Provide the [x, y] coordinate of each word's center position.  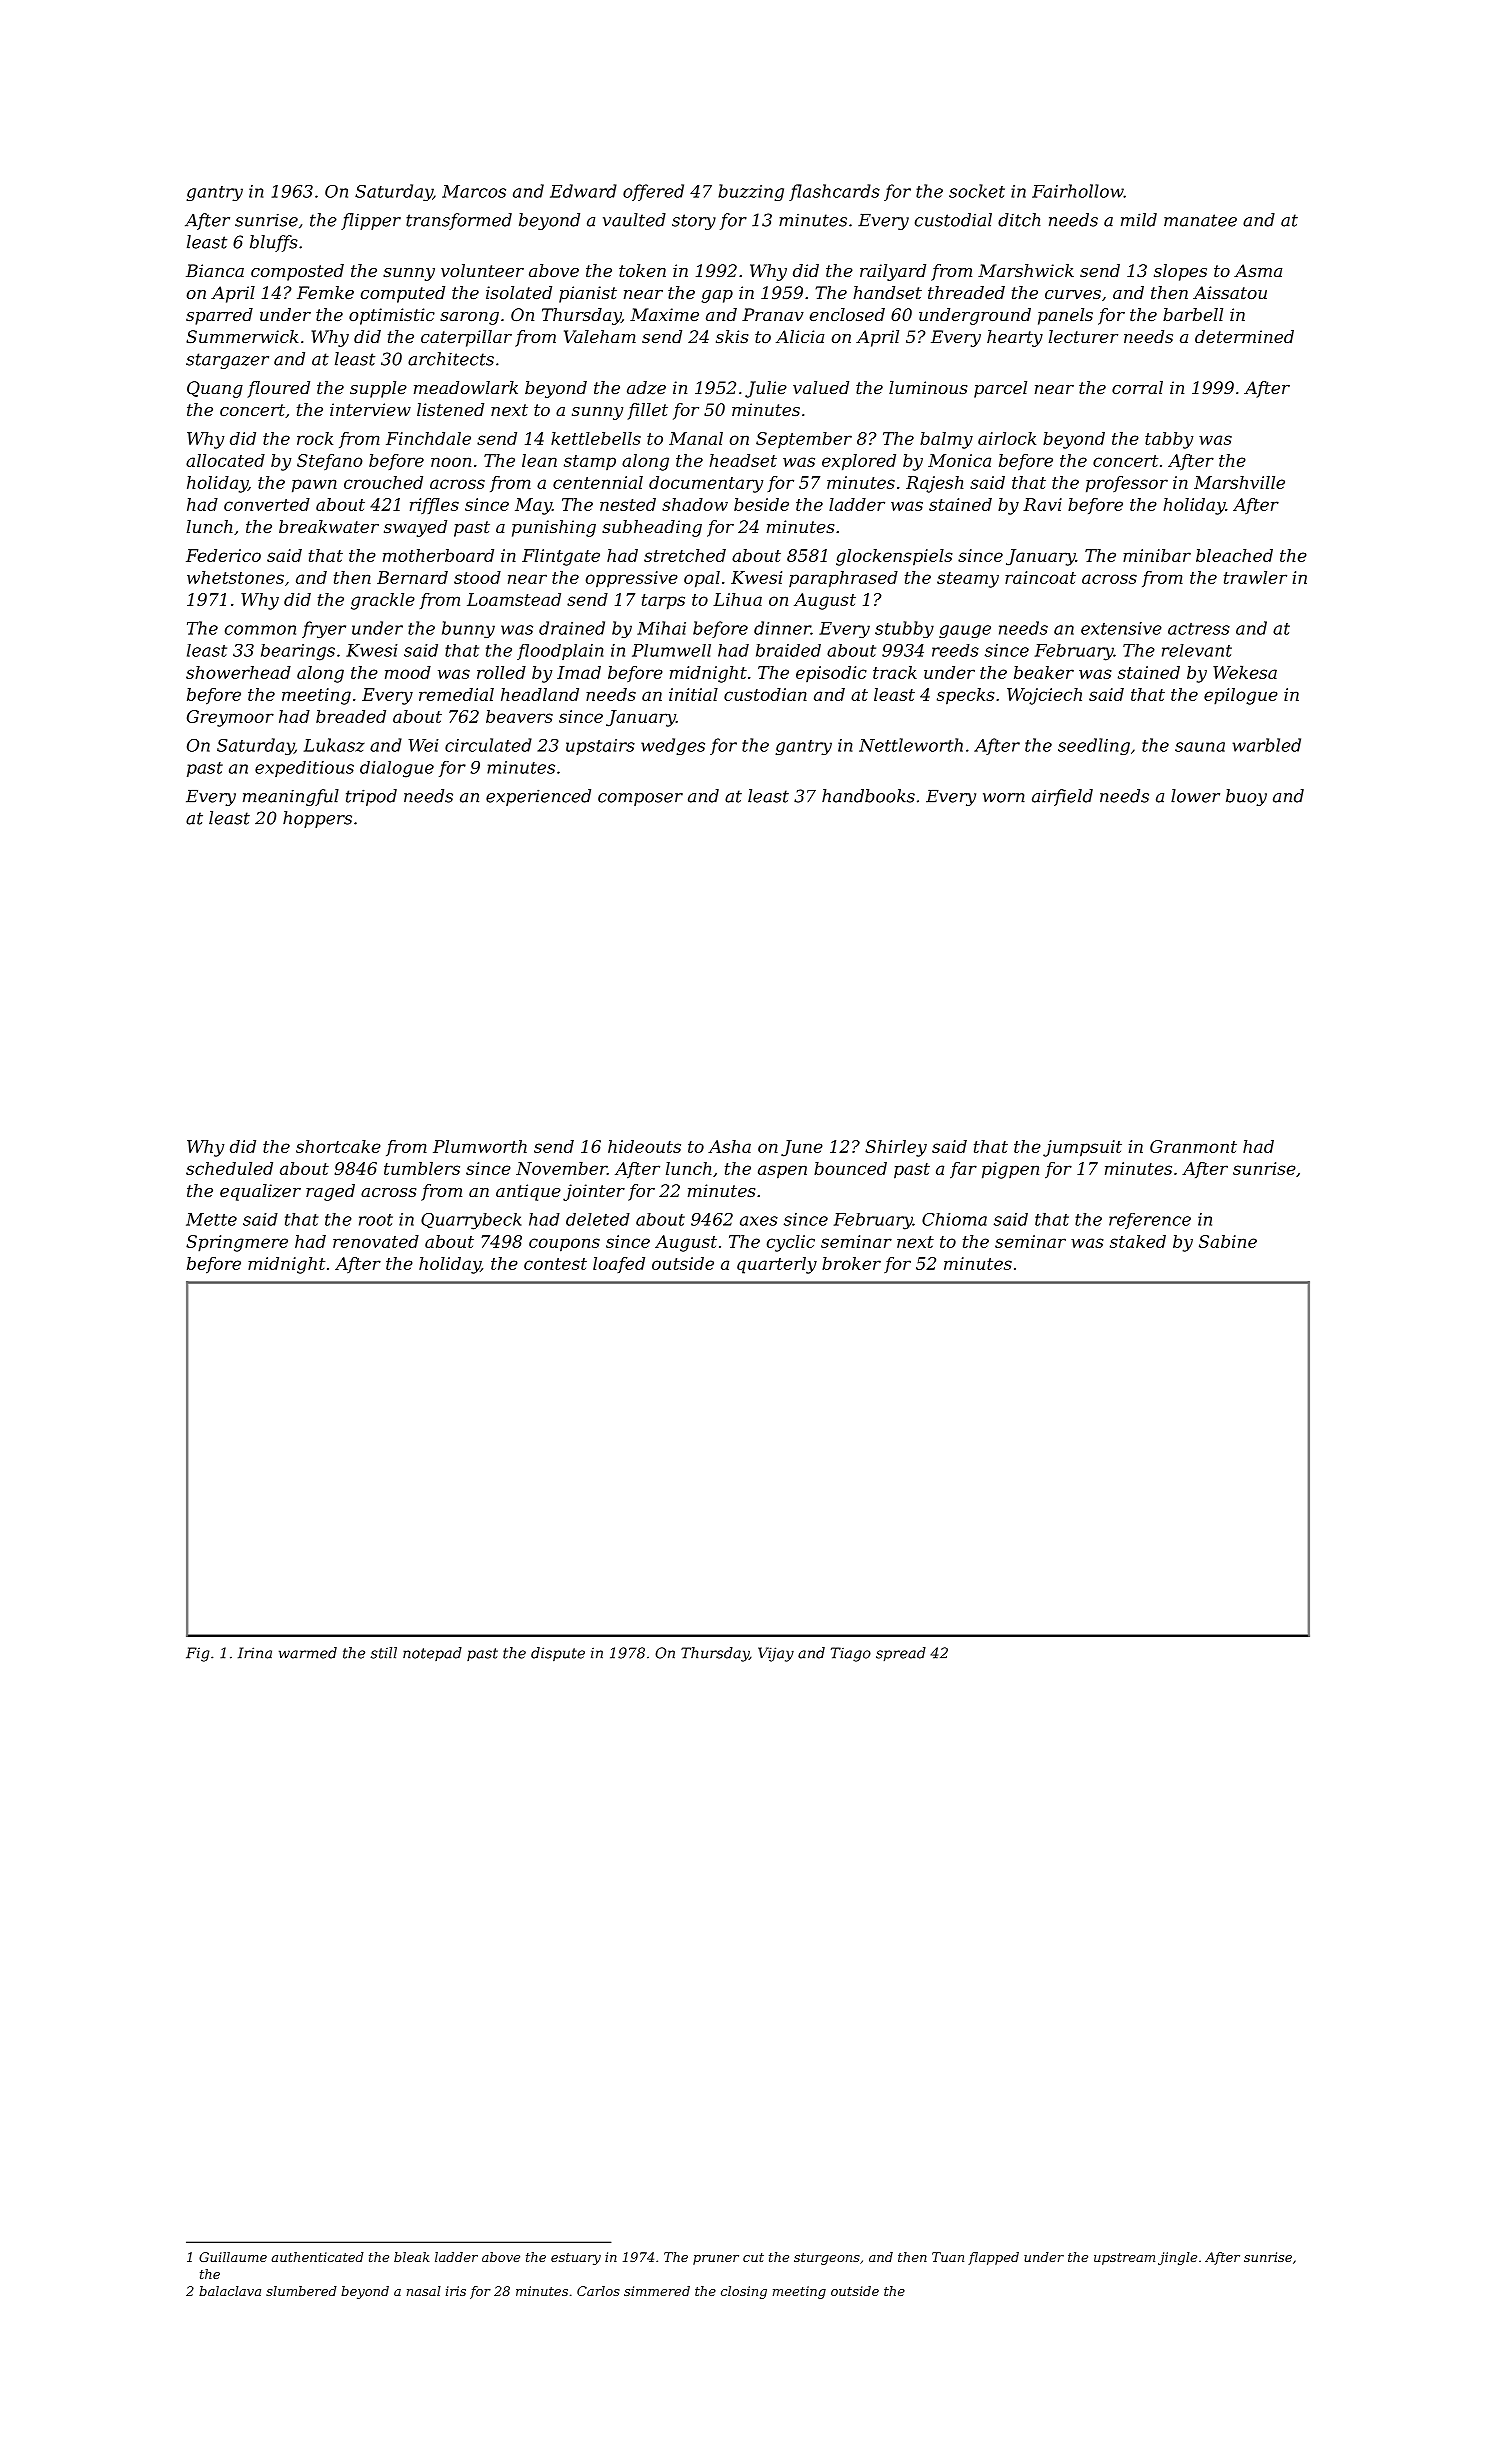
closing [744, 2292]
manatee [1200, 220]
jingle [1177, 2258]
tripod [371, 797]
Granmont [1193, 1146]
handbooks [868, 796]
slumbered [301, 2291]
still [384, 1653]
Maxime [664, 314]
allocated [225, 460]
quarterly [777, 1265]
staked [1138, 1241]
